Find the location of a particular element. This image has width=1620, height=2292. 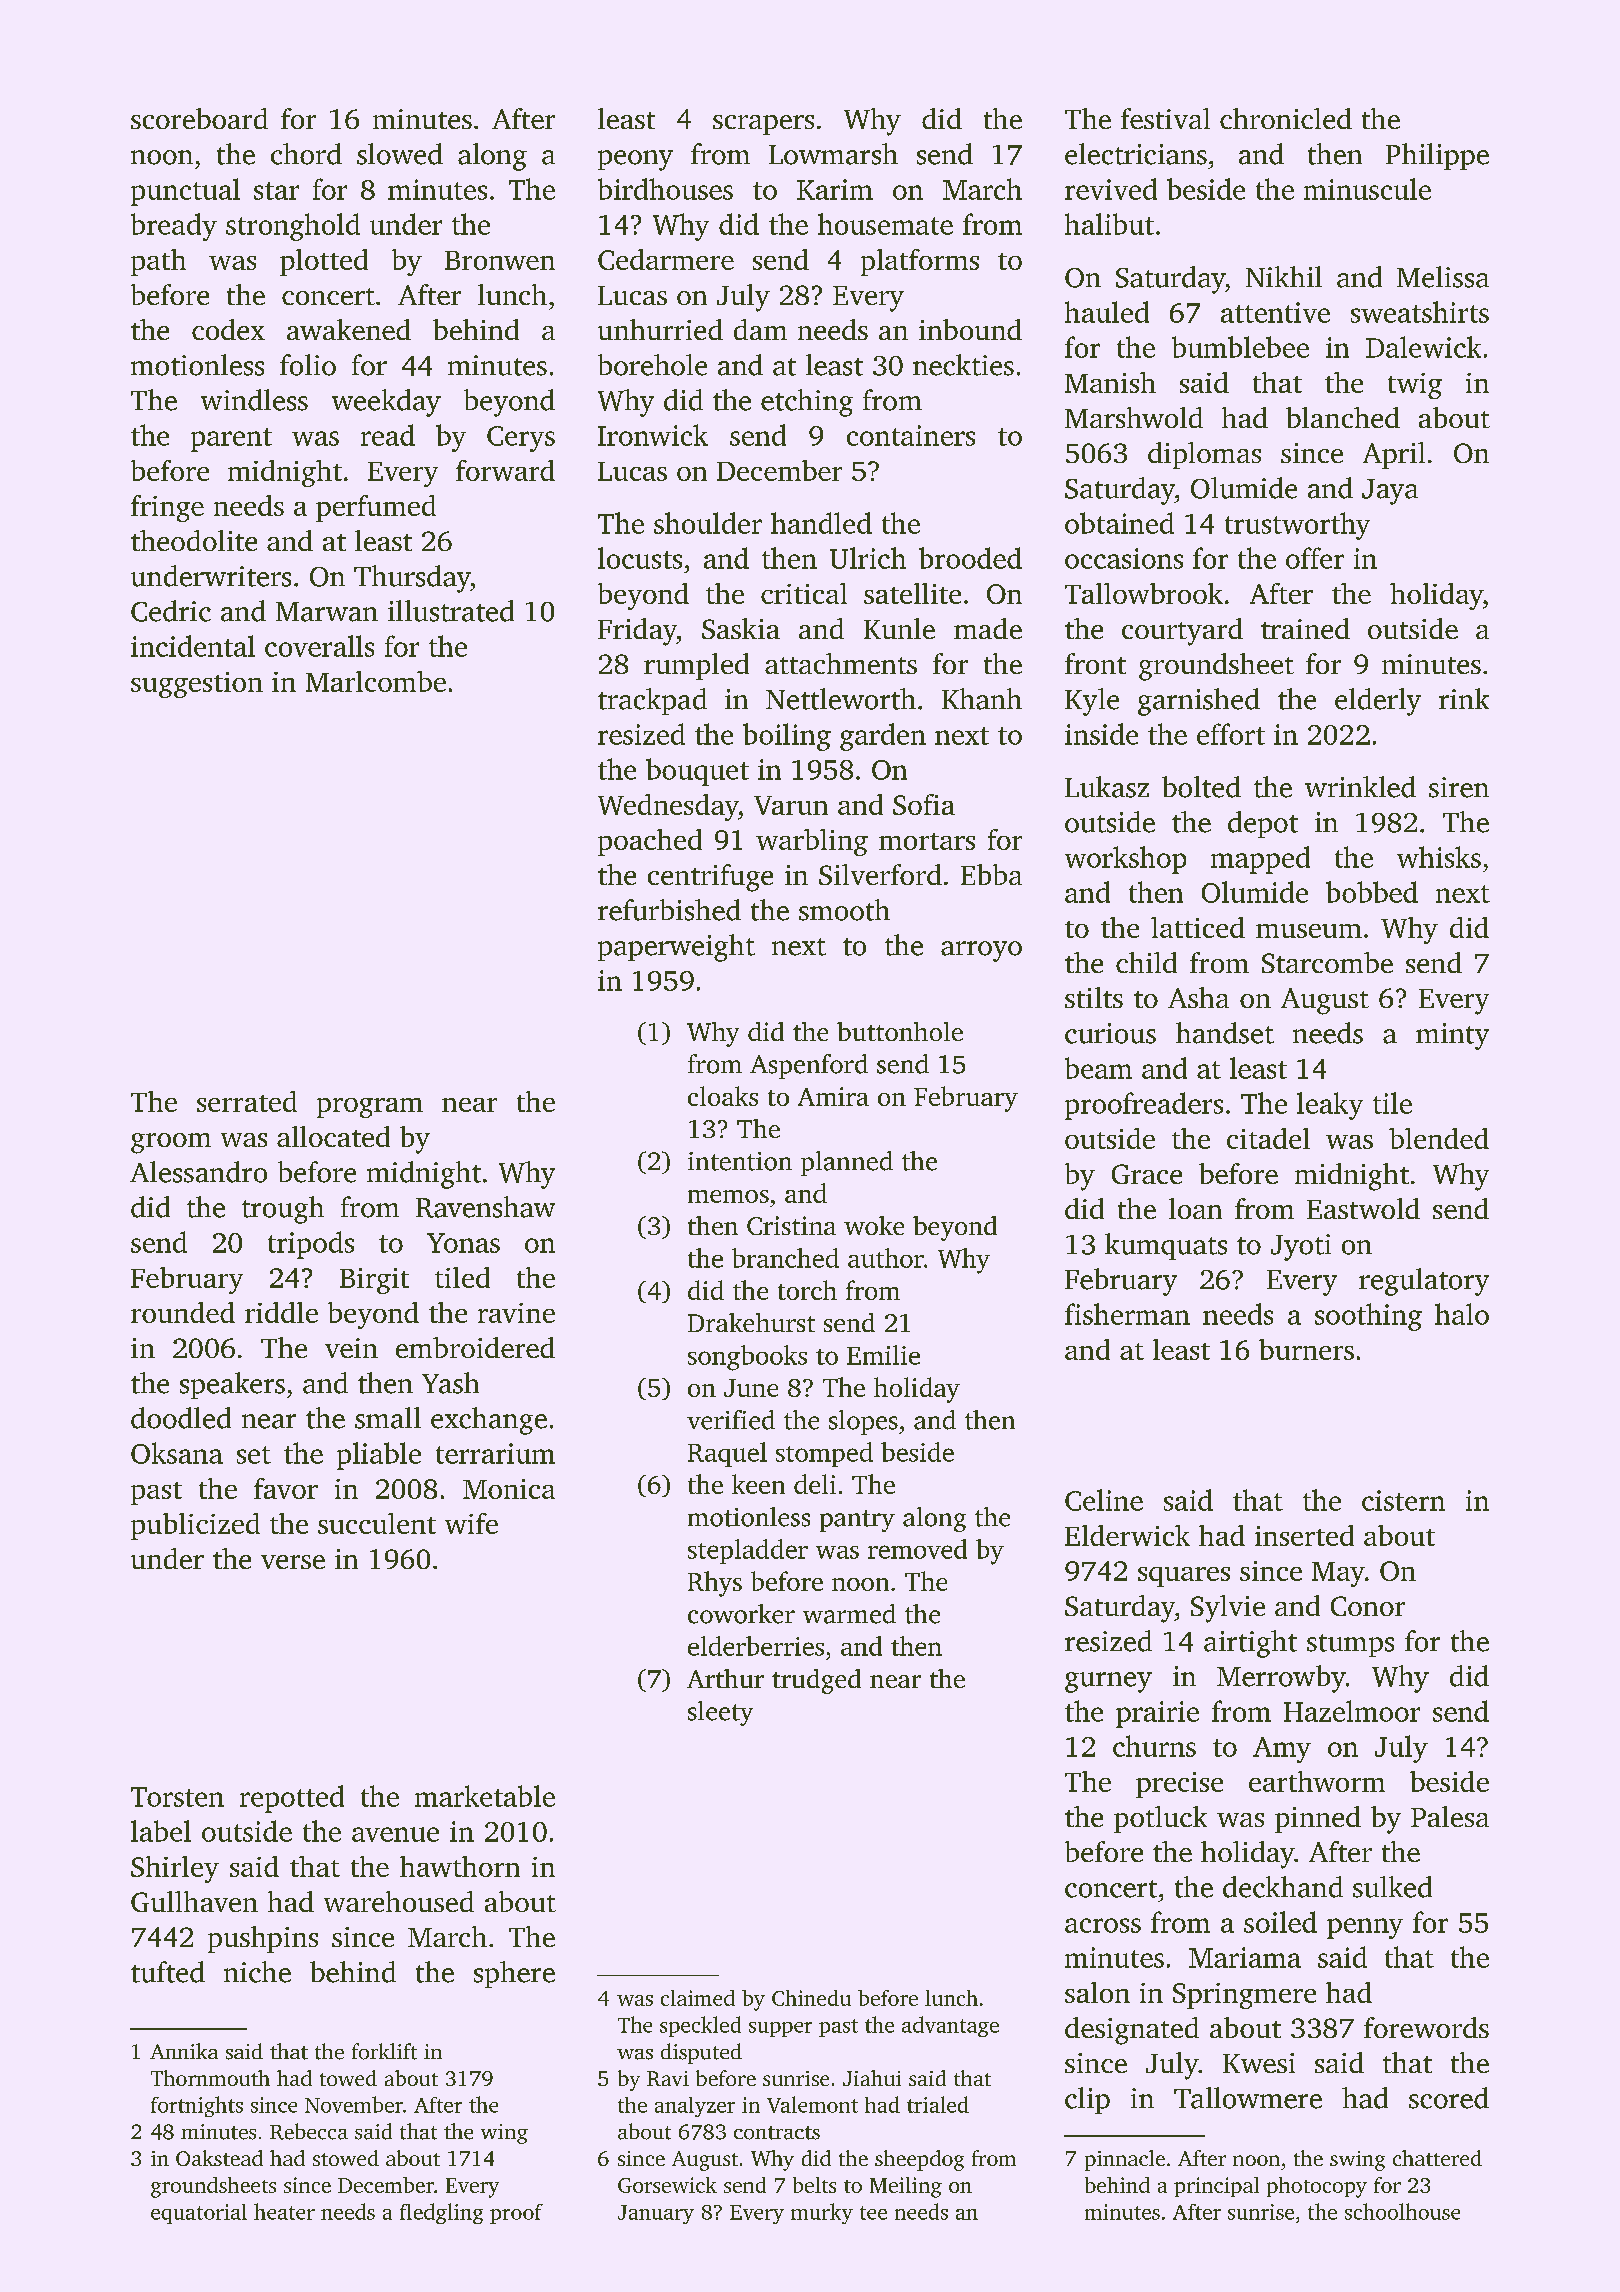

minty is located at coordinates (1452, 1036).
